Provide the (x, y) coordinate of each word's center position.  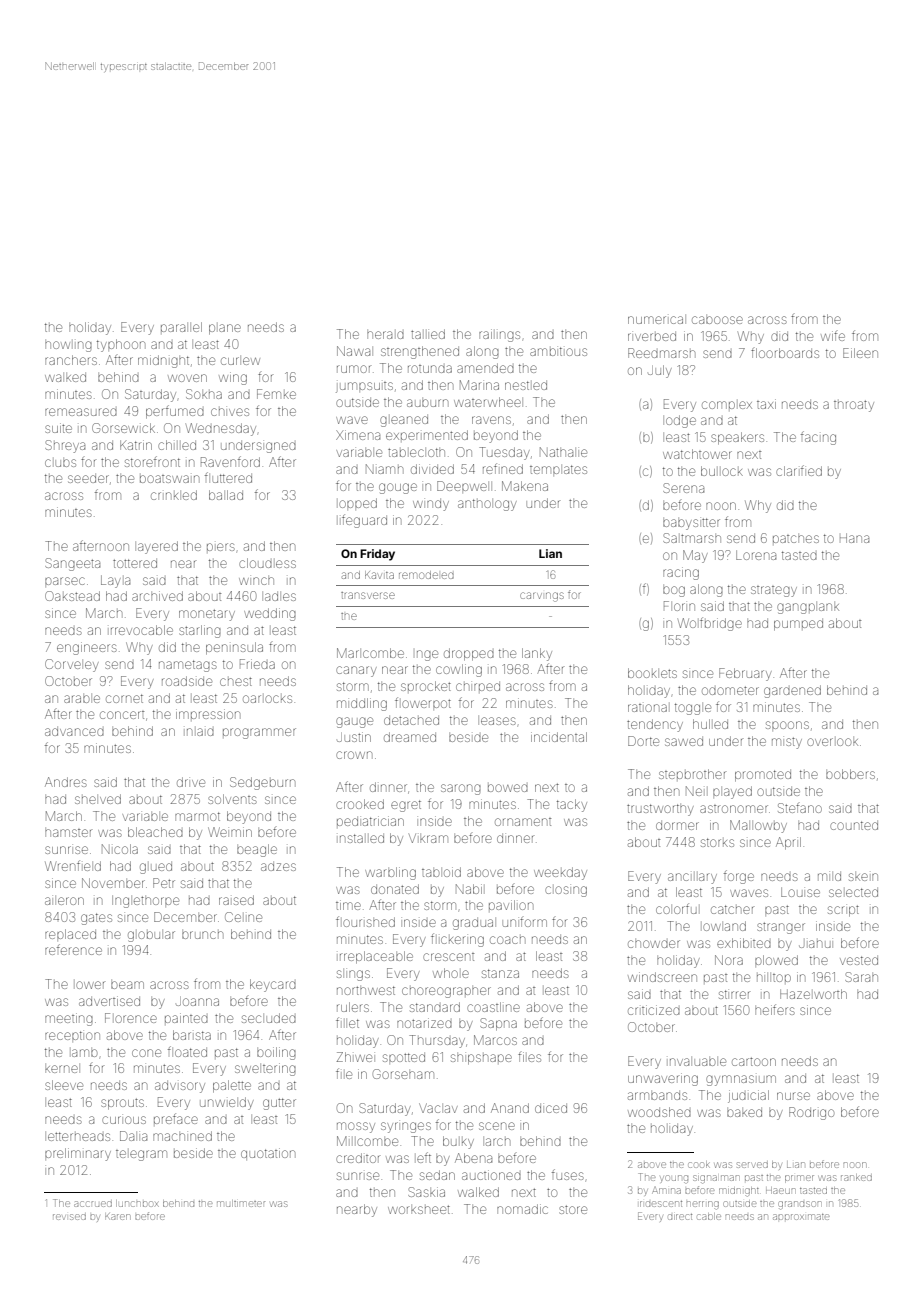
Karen (117, 1217)
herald (385, 335)
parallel (181, 327)
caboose (717, 320)
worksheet (419, 1209)
